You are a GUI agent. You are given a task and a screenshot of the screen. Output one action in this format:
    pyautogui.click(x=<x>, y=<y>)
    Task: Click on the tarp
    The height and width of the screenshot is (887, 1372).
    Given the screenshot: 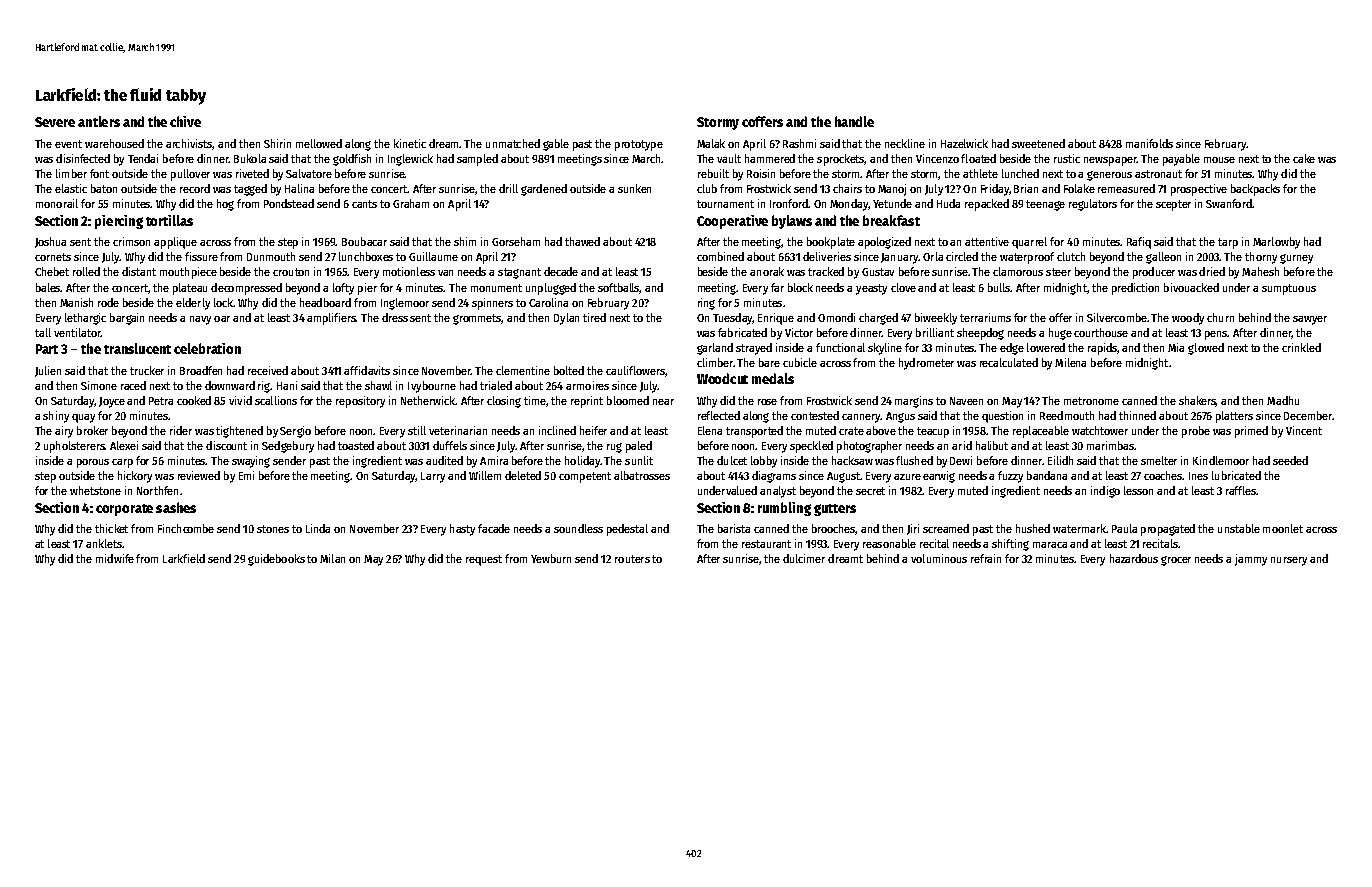 What is the action you would take?
    pyautogui.click(x=1228, y=243)
